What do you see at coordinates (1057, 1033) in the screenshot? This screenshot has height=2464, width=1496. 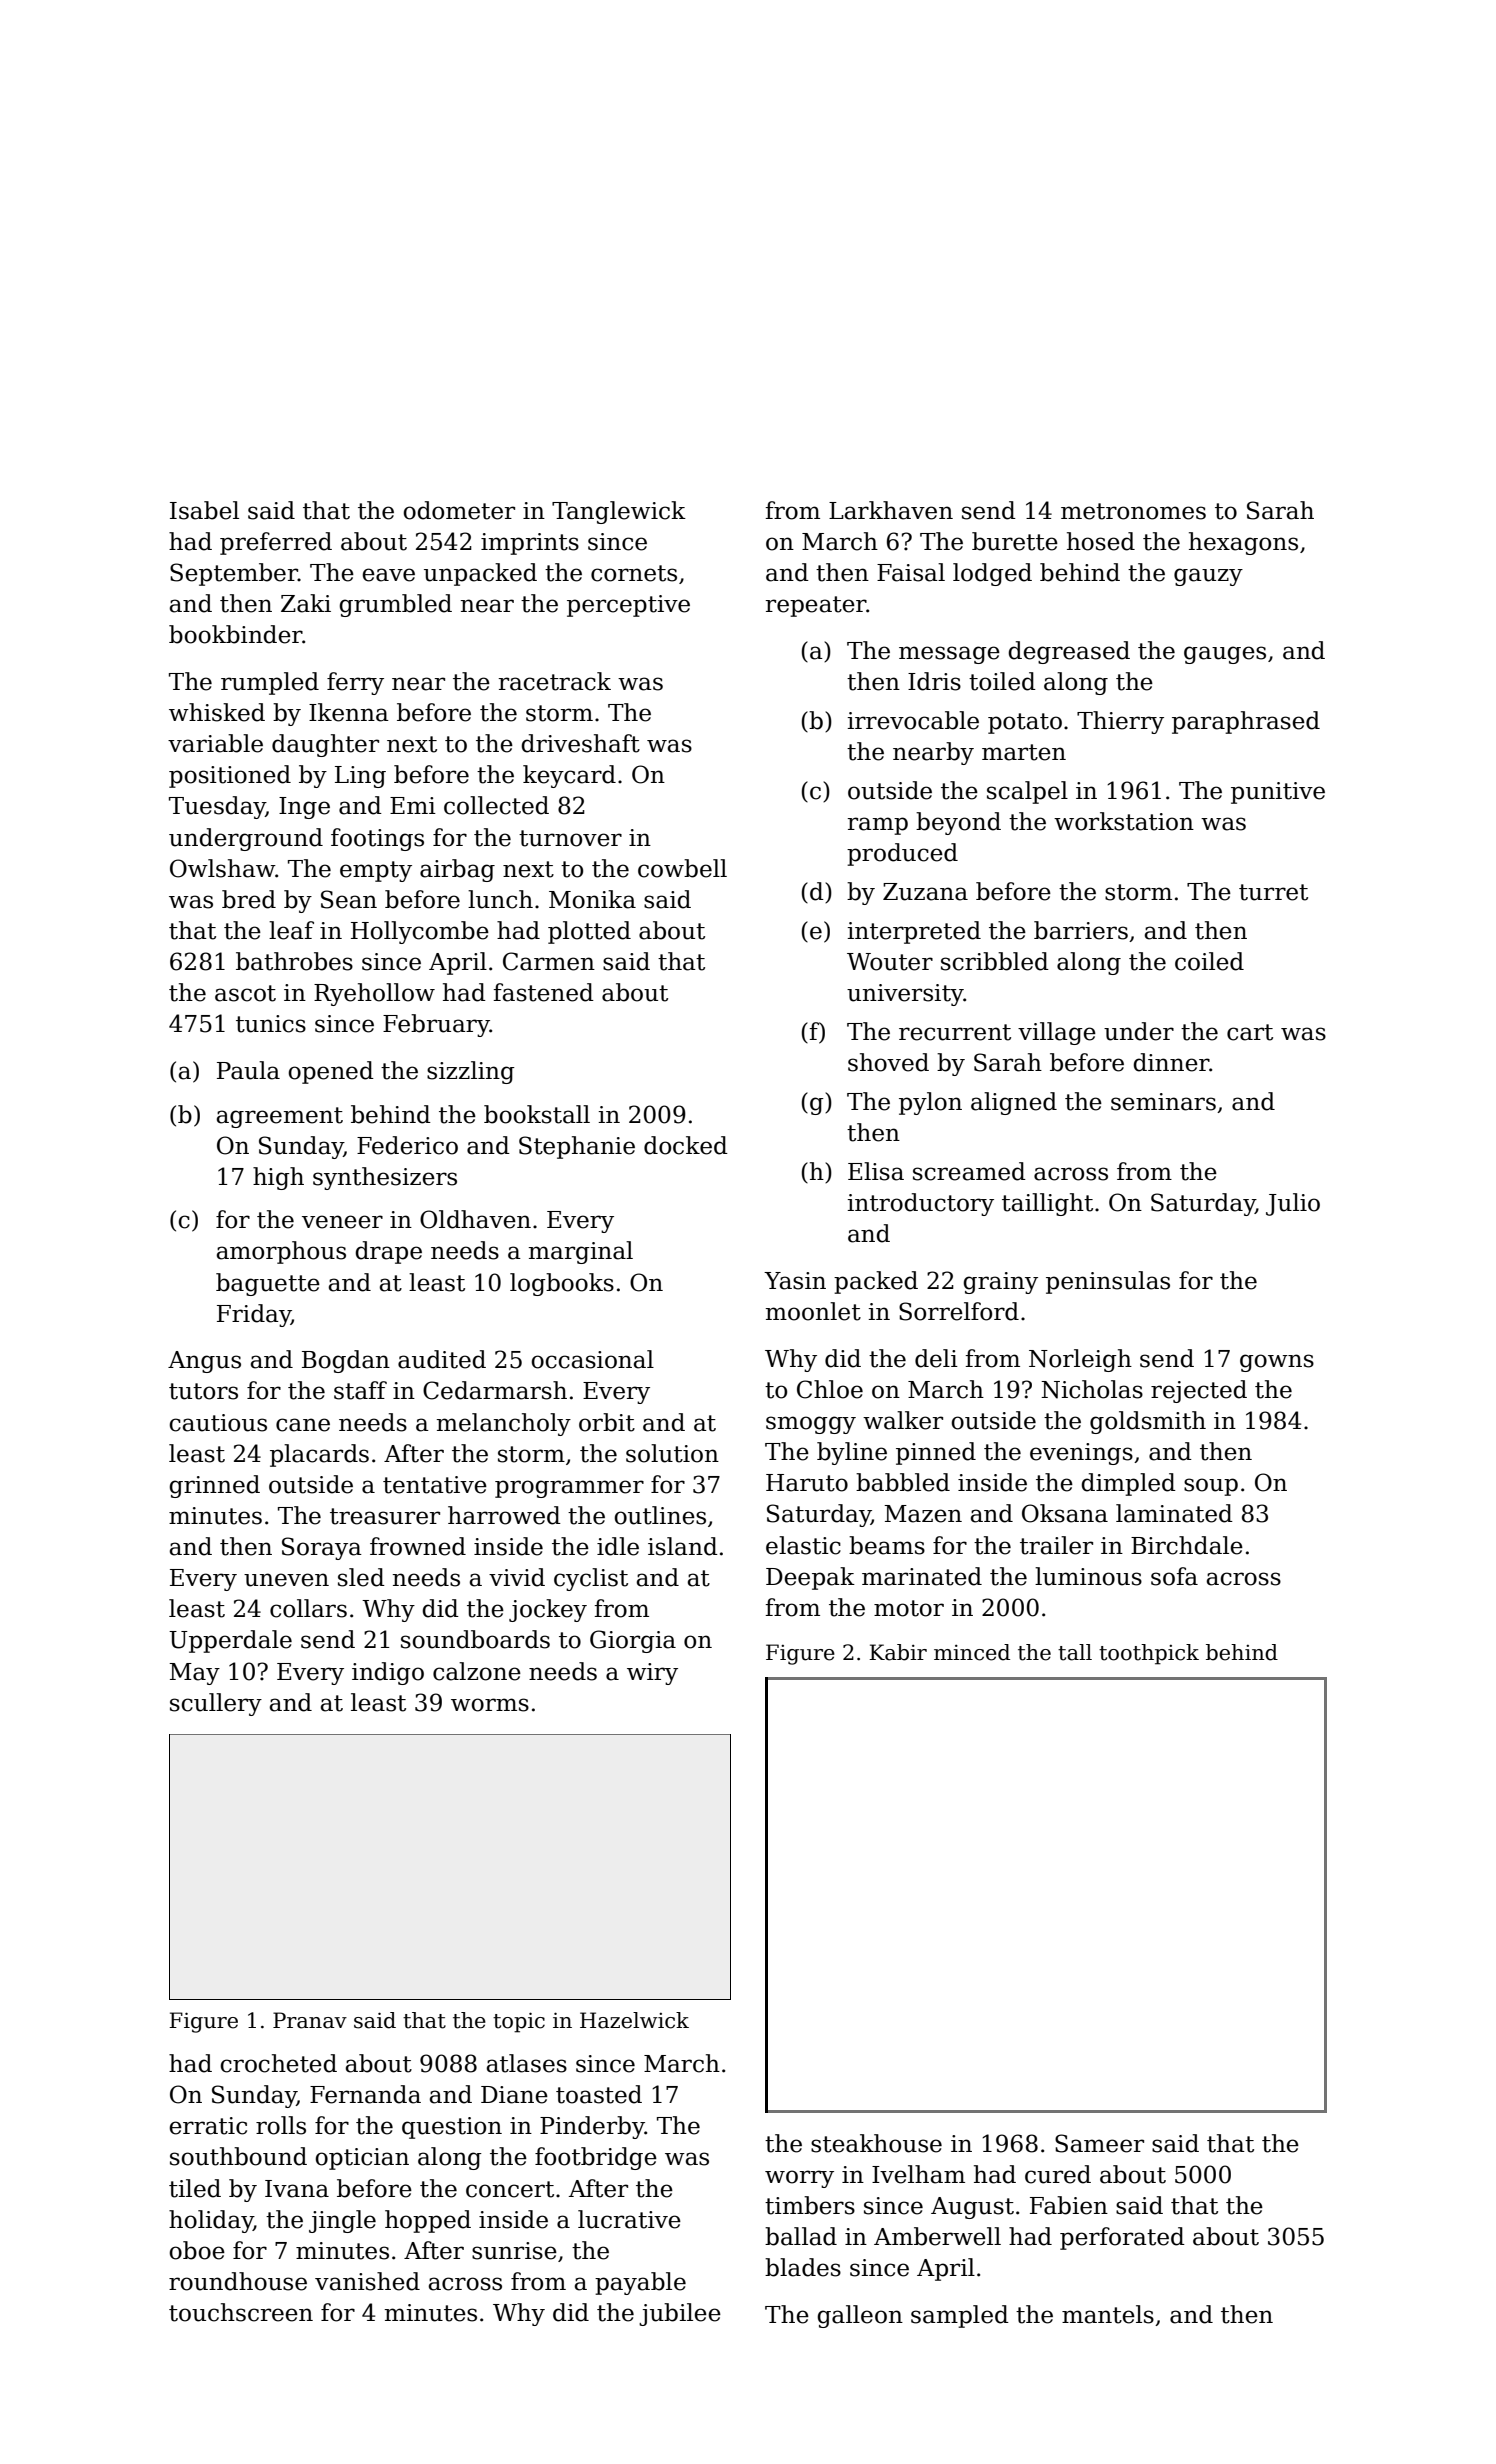 I see `village` at bounding box center [1057, 1033].
